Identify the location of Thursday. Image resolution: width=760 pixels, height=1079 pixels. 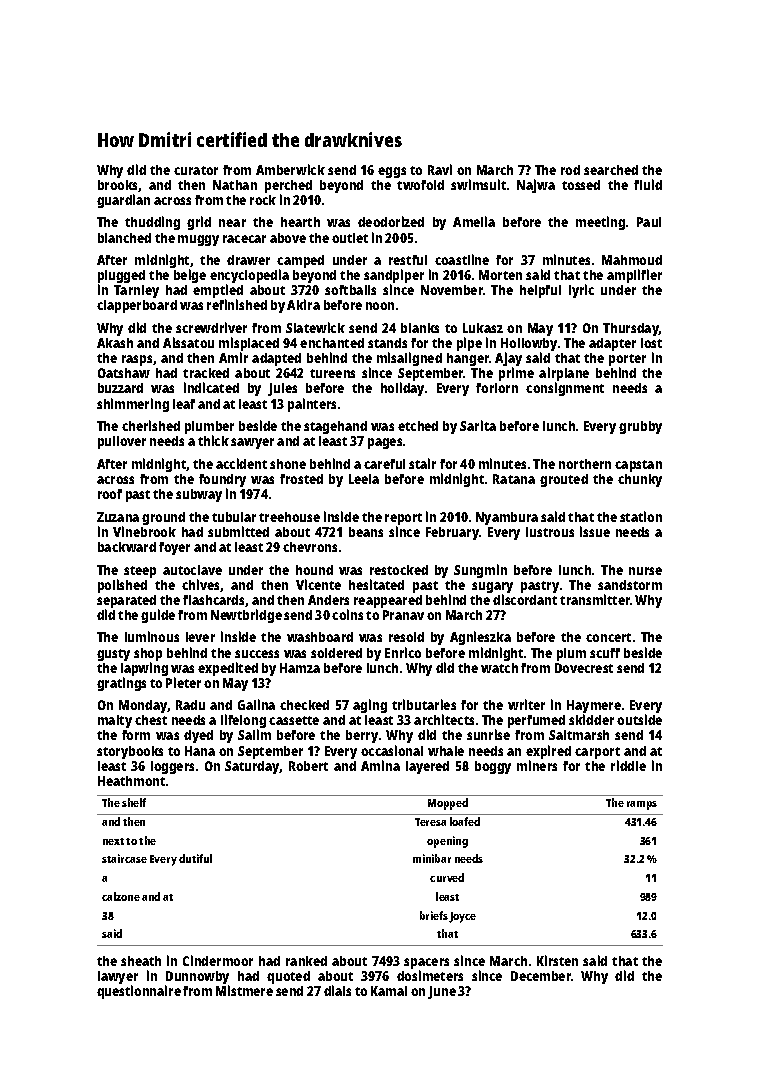
(631, 329).
